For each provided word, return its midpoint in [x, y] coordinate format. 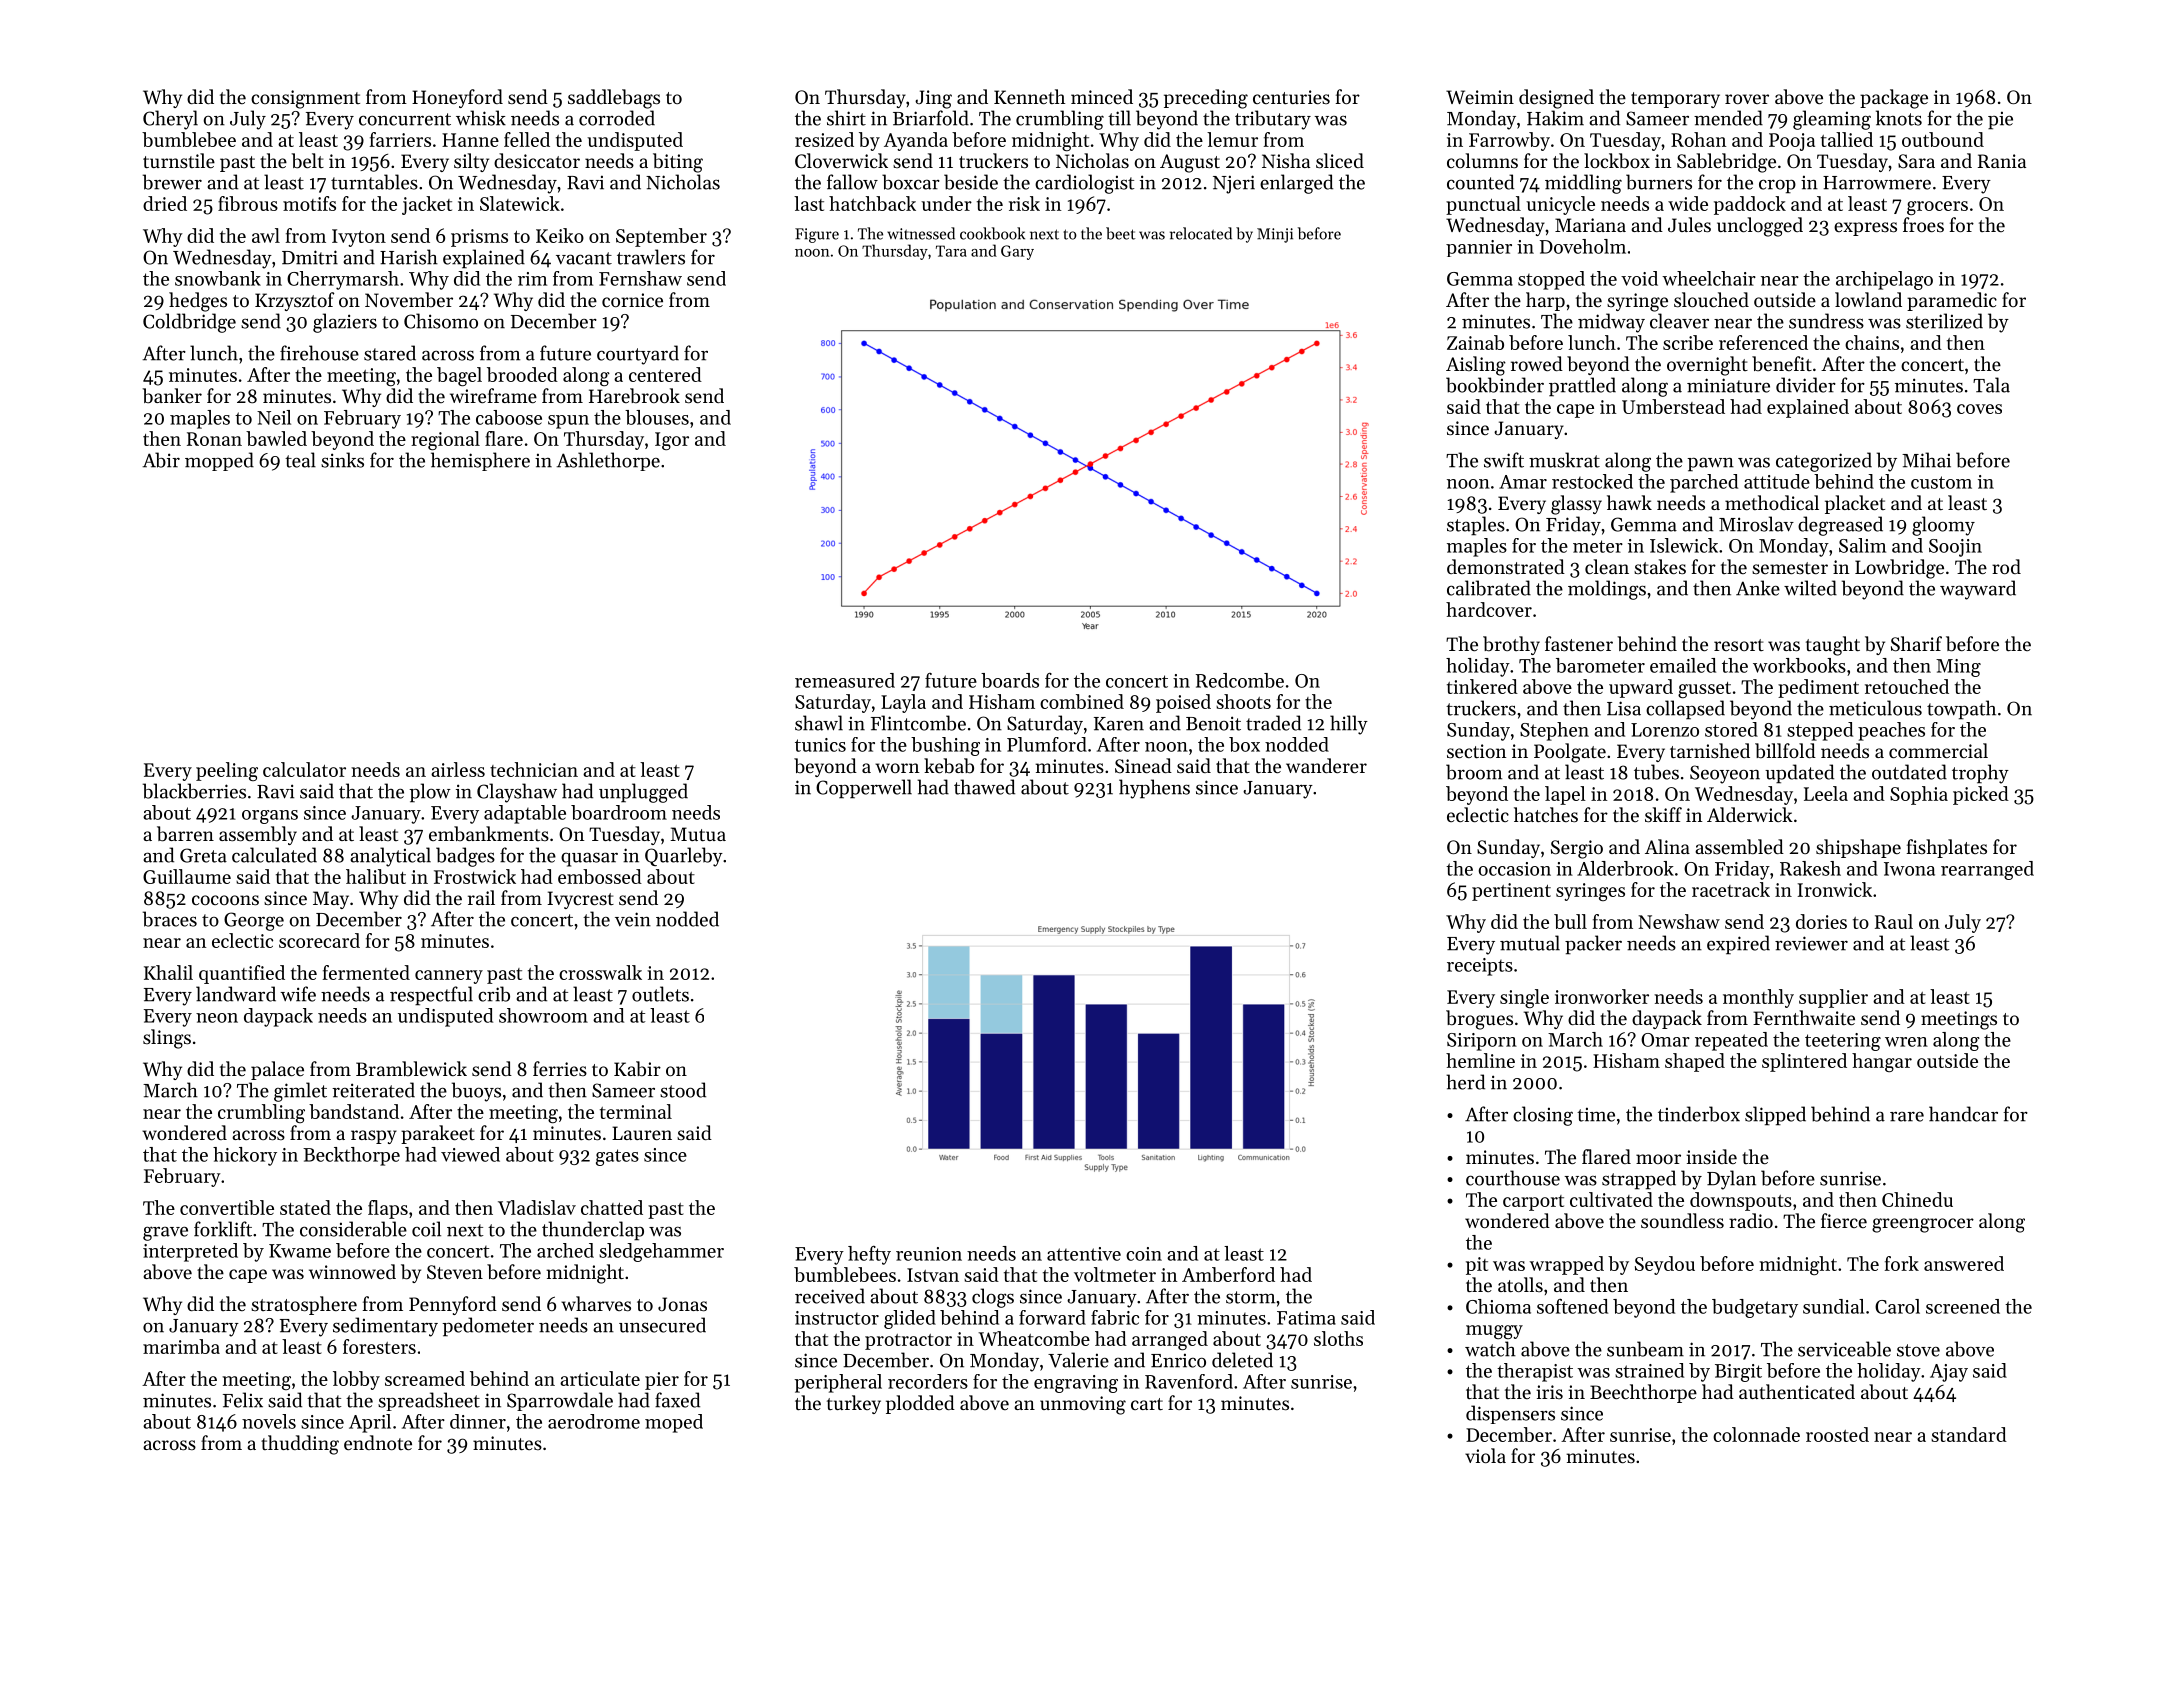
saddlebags [614, 99]
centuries [1291, 97]
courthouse [1513, 1178]
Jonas [682, 1304]
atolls [1520, 1284]
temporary [1675, 100]
